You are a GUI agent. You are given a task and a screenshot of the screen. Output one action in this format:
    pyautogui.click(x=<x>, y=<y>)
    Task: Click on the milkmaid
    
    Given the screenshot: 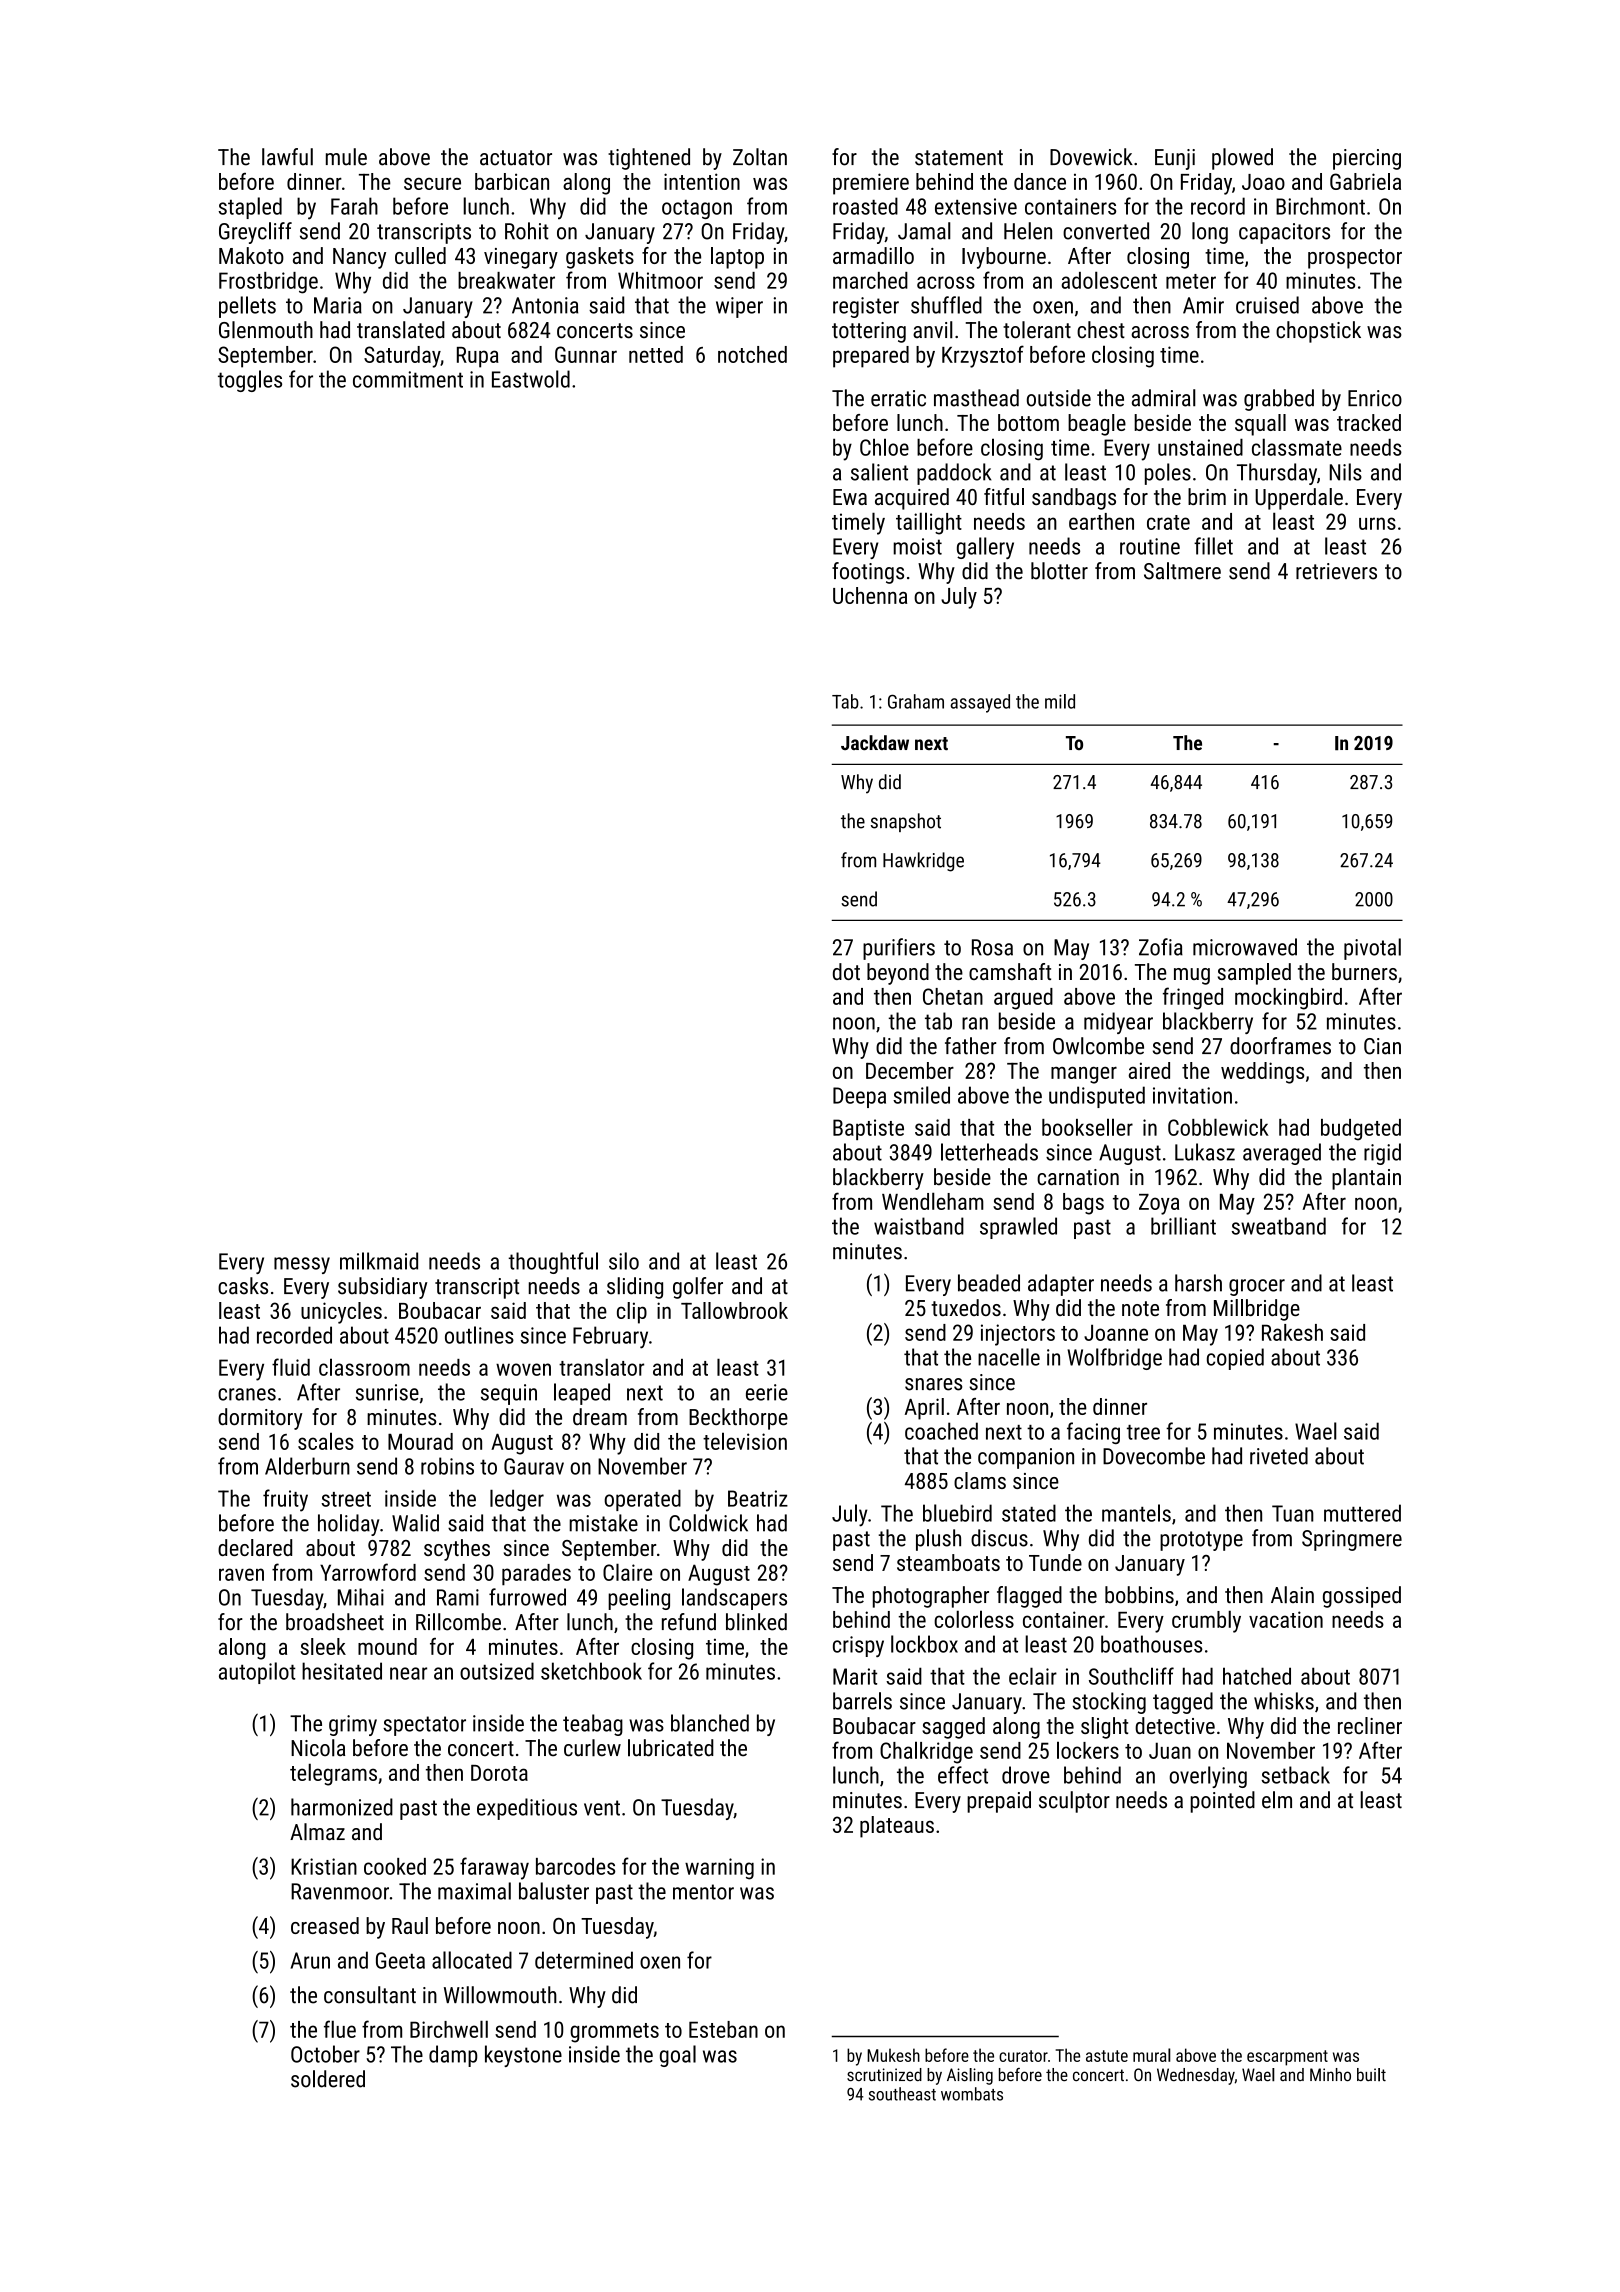 What is the action you would take?
    pyautogui.click(x=379, y=1261)
